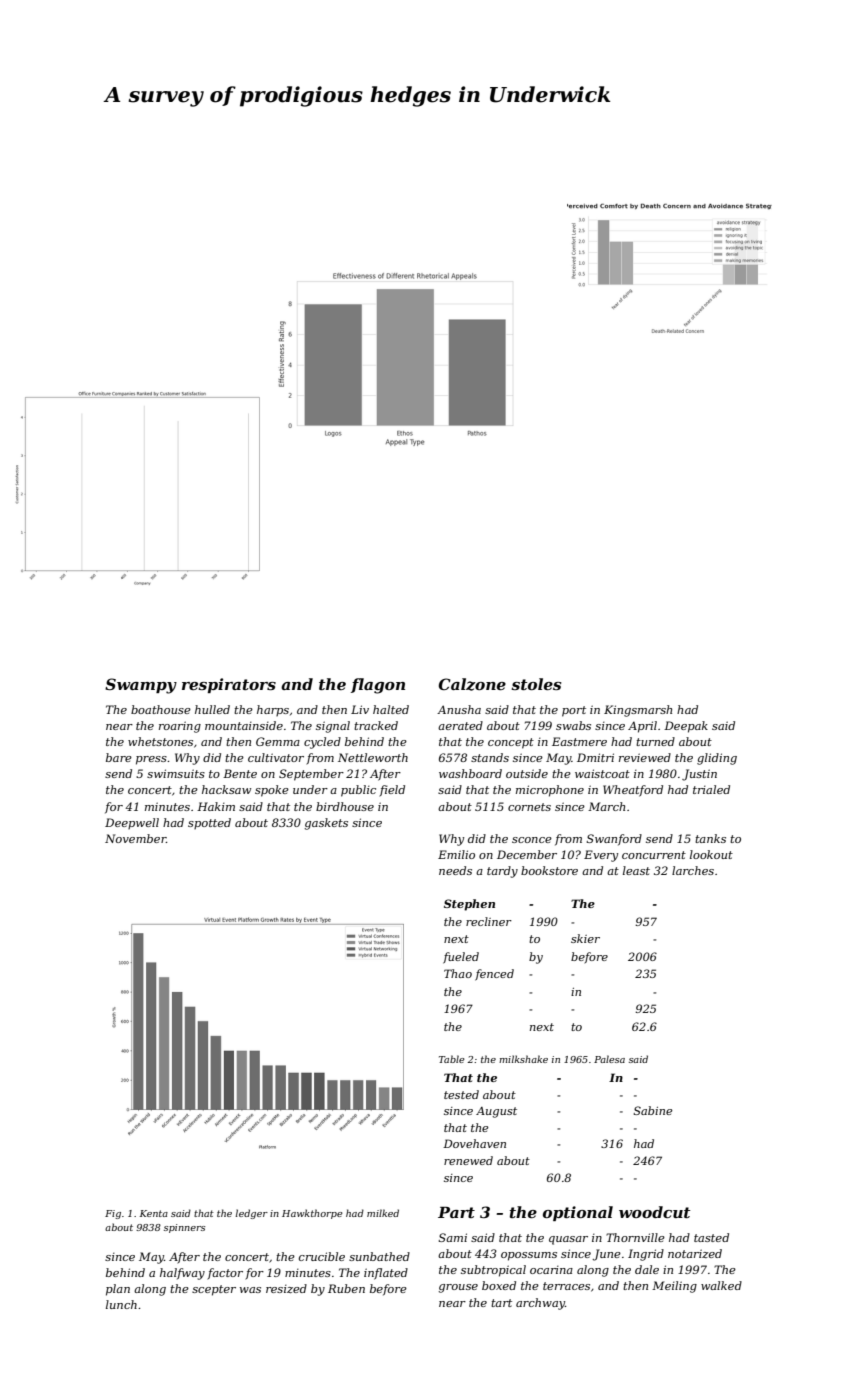 Image resolution: width=849 pixels, height=1400 pixels. What do you see at coordinates (494, 975) in the screenshot?
I see `fenced` at bounding box center [494, 975].
